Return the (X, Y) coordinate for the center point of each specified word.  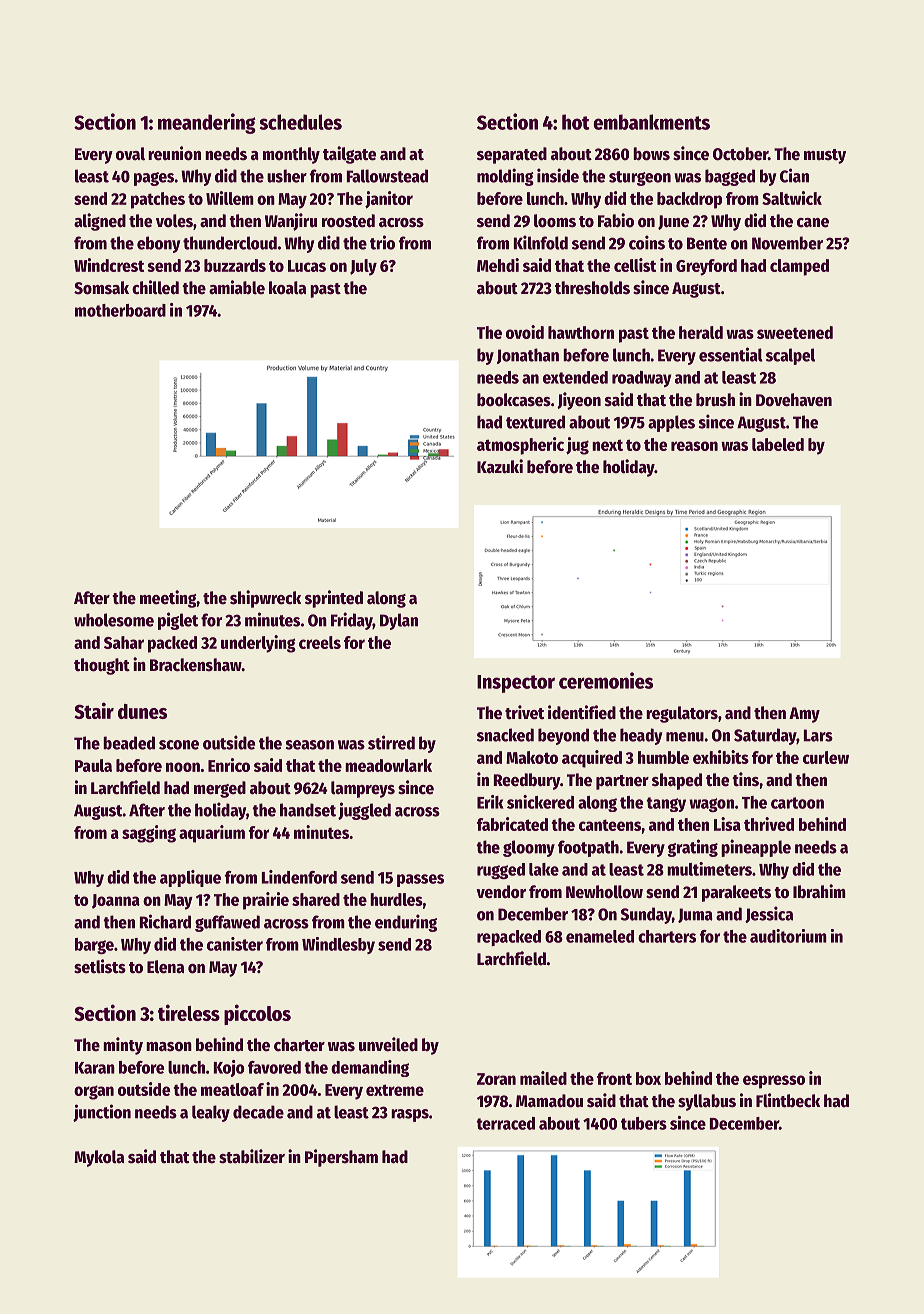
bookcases (514, 400)
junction (102, 1113)
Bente (707, 243)
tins (745, 779)
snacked (505, 735)
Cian (794, 175)
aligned (100, 222)
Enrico (229, 765)
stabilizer (252, 1156)
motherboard (120, 310)
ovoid (525, 332)
